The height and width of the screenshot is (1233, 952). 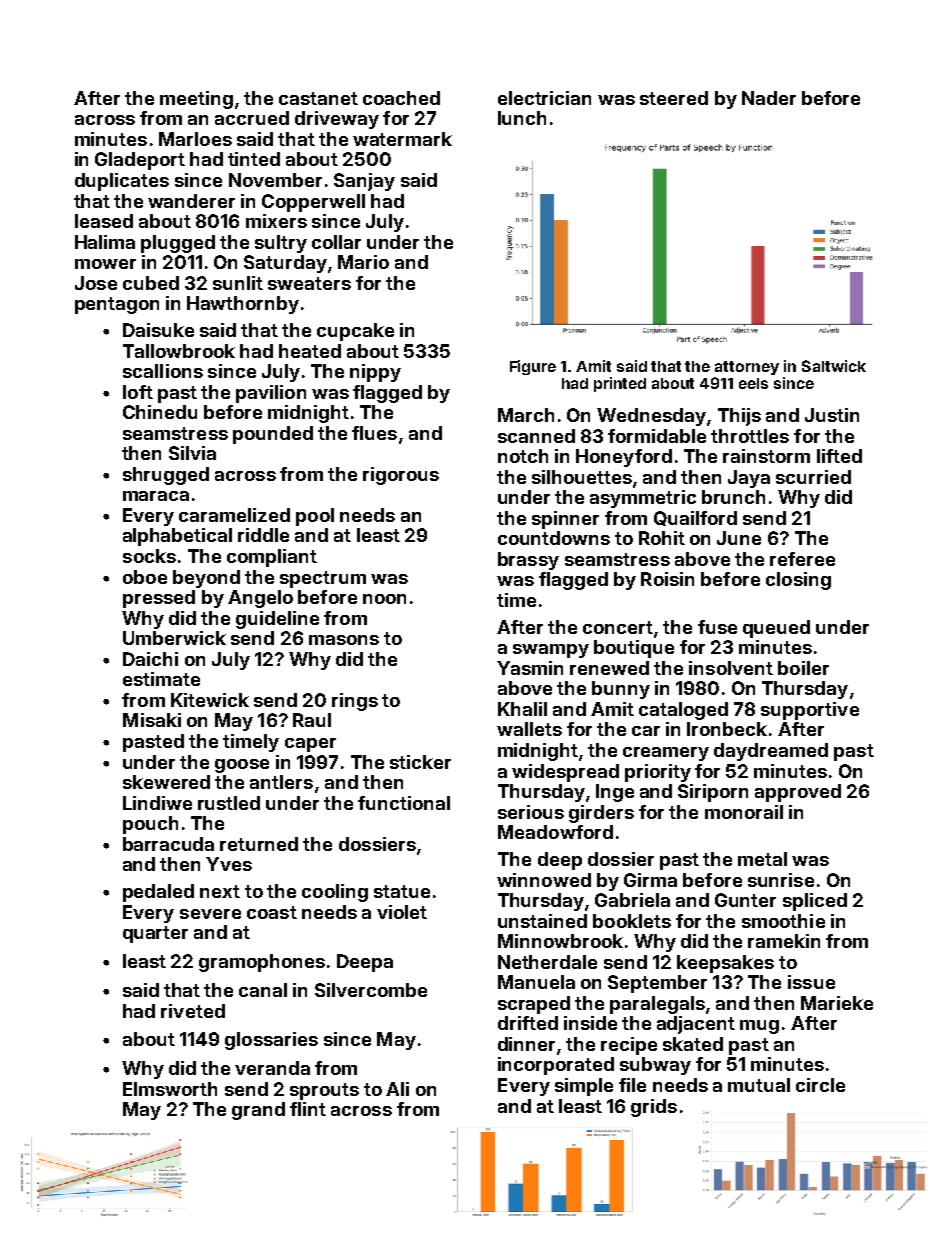 What do you see at coordinates (725, 964) in the screenshot?
I see `keepsakes` at bounding box center [725, 964].
